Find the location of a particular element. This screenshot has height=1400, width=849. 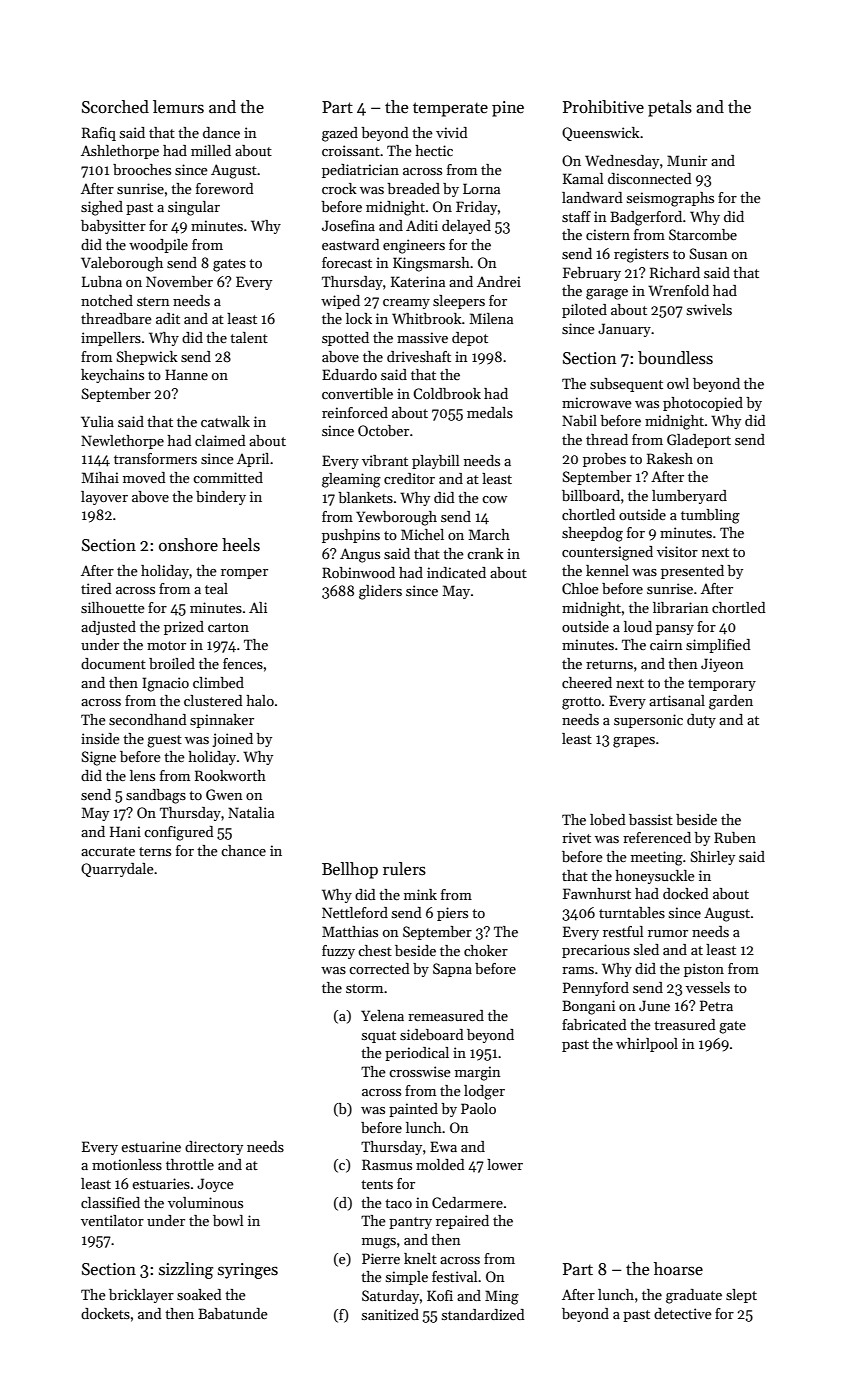

Ruben is located at coordinates (735, 837).
